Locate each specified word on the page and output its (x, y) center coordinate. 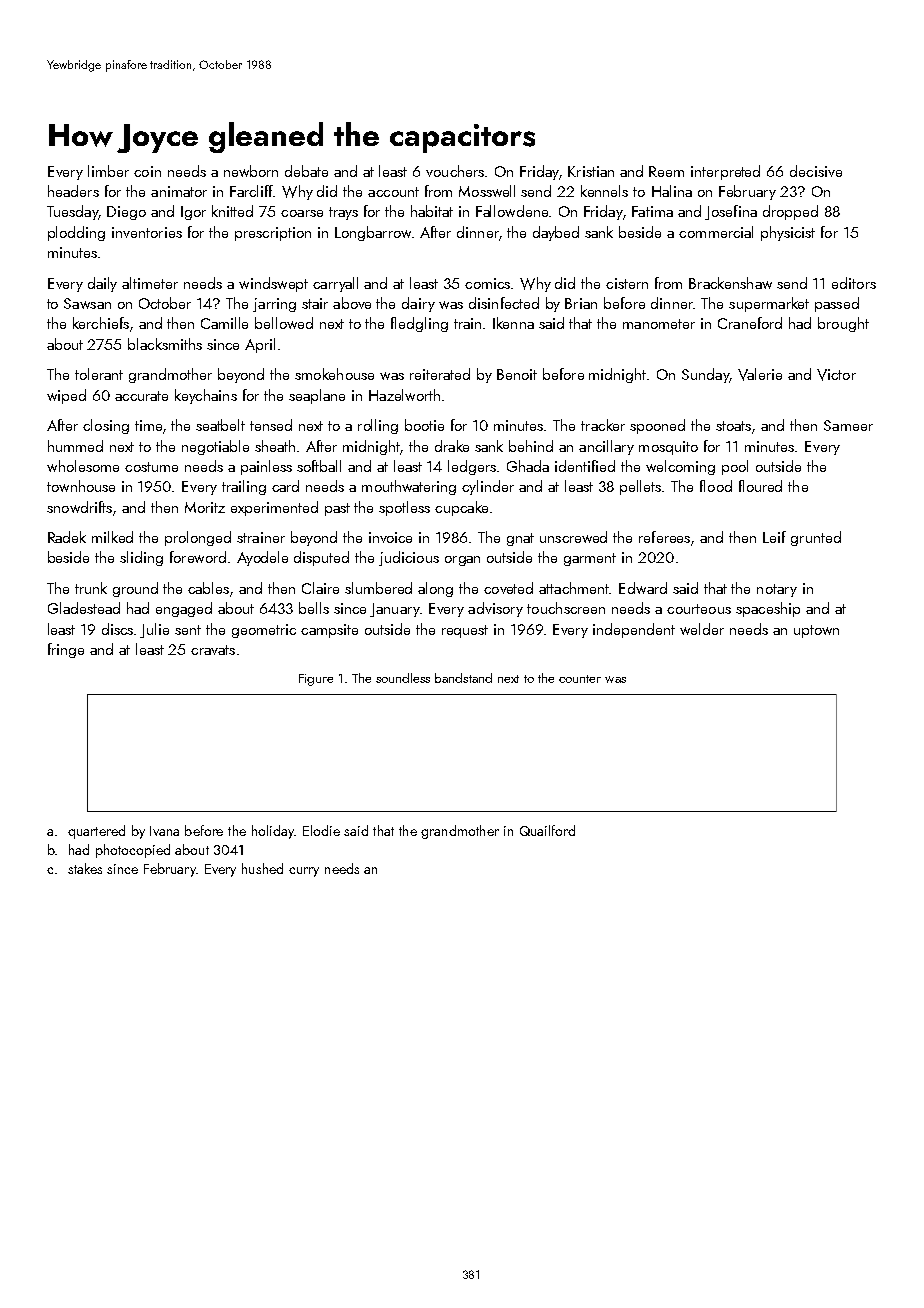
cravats (213, 650)
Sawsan (87, 303)
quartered (96, 832)
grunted (816, 538)
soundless (403, 678)
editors (854, 283)
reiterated (440, 374)
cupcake (461, 508)
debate (306, 171)
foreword (198, 557)
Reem (666, 171)
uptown (816, 631)
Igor (193, 213)
